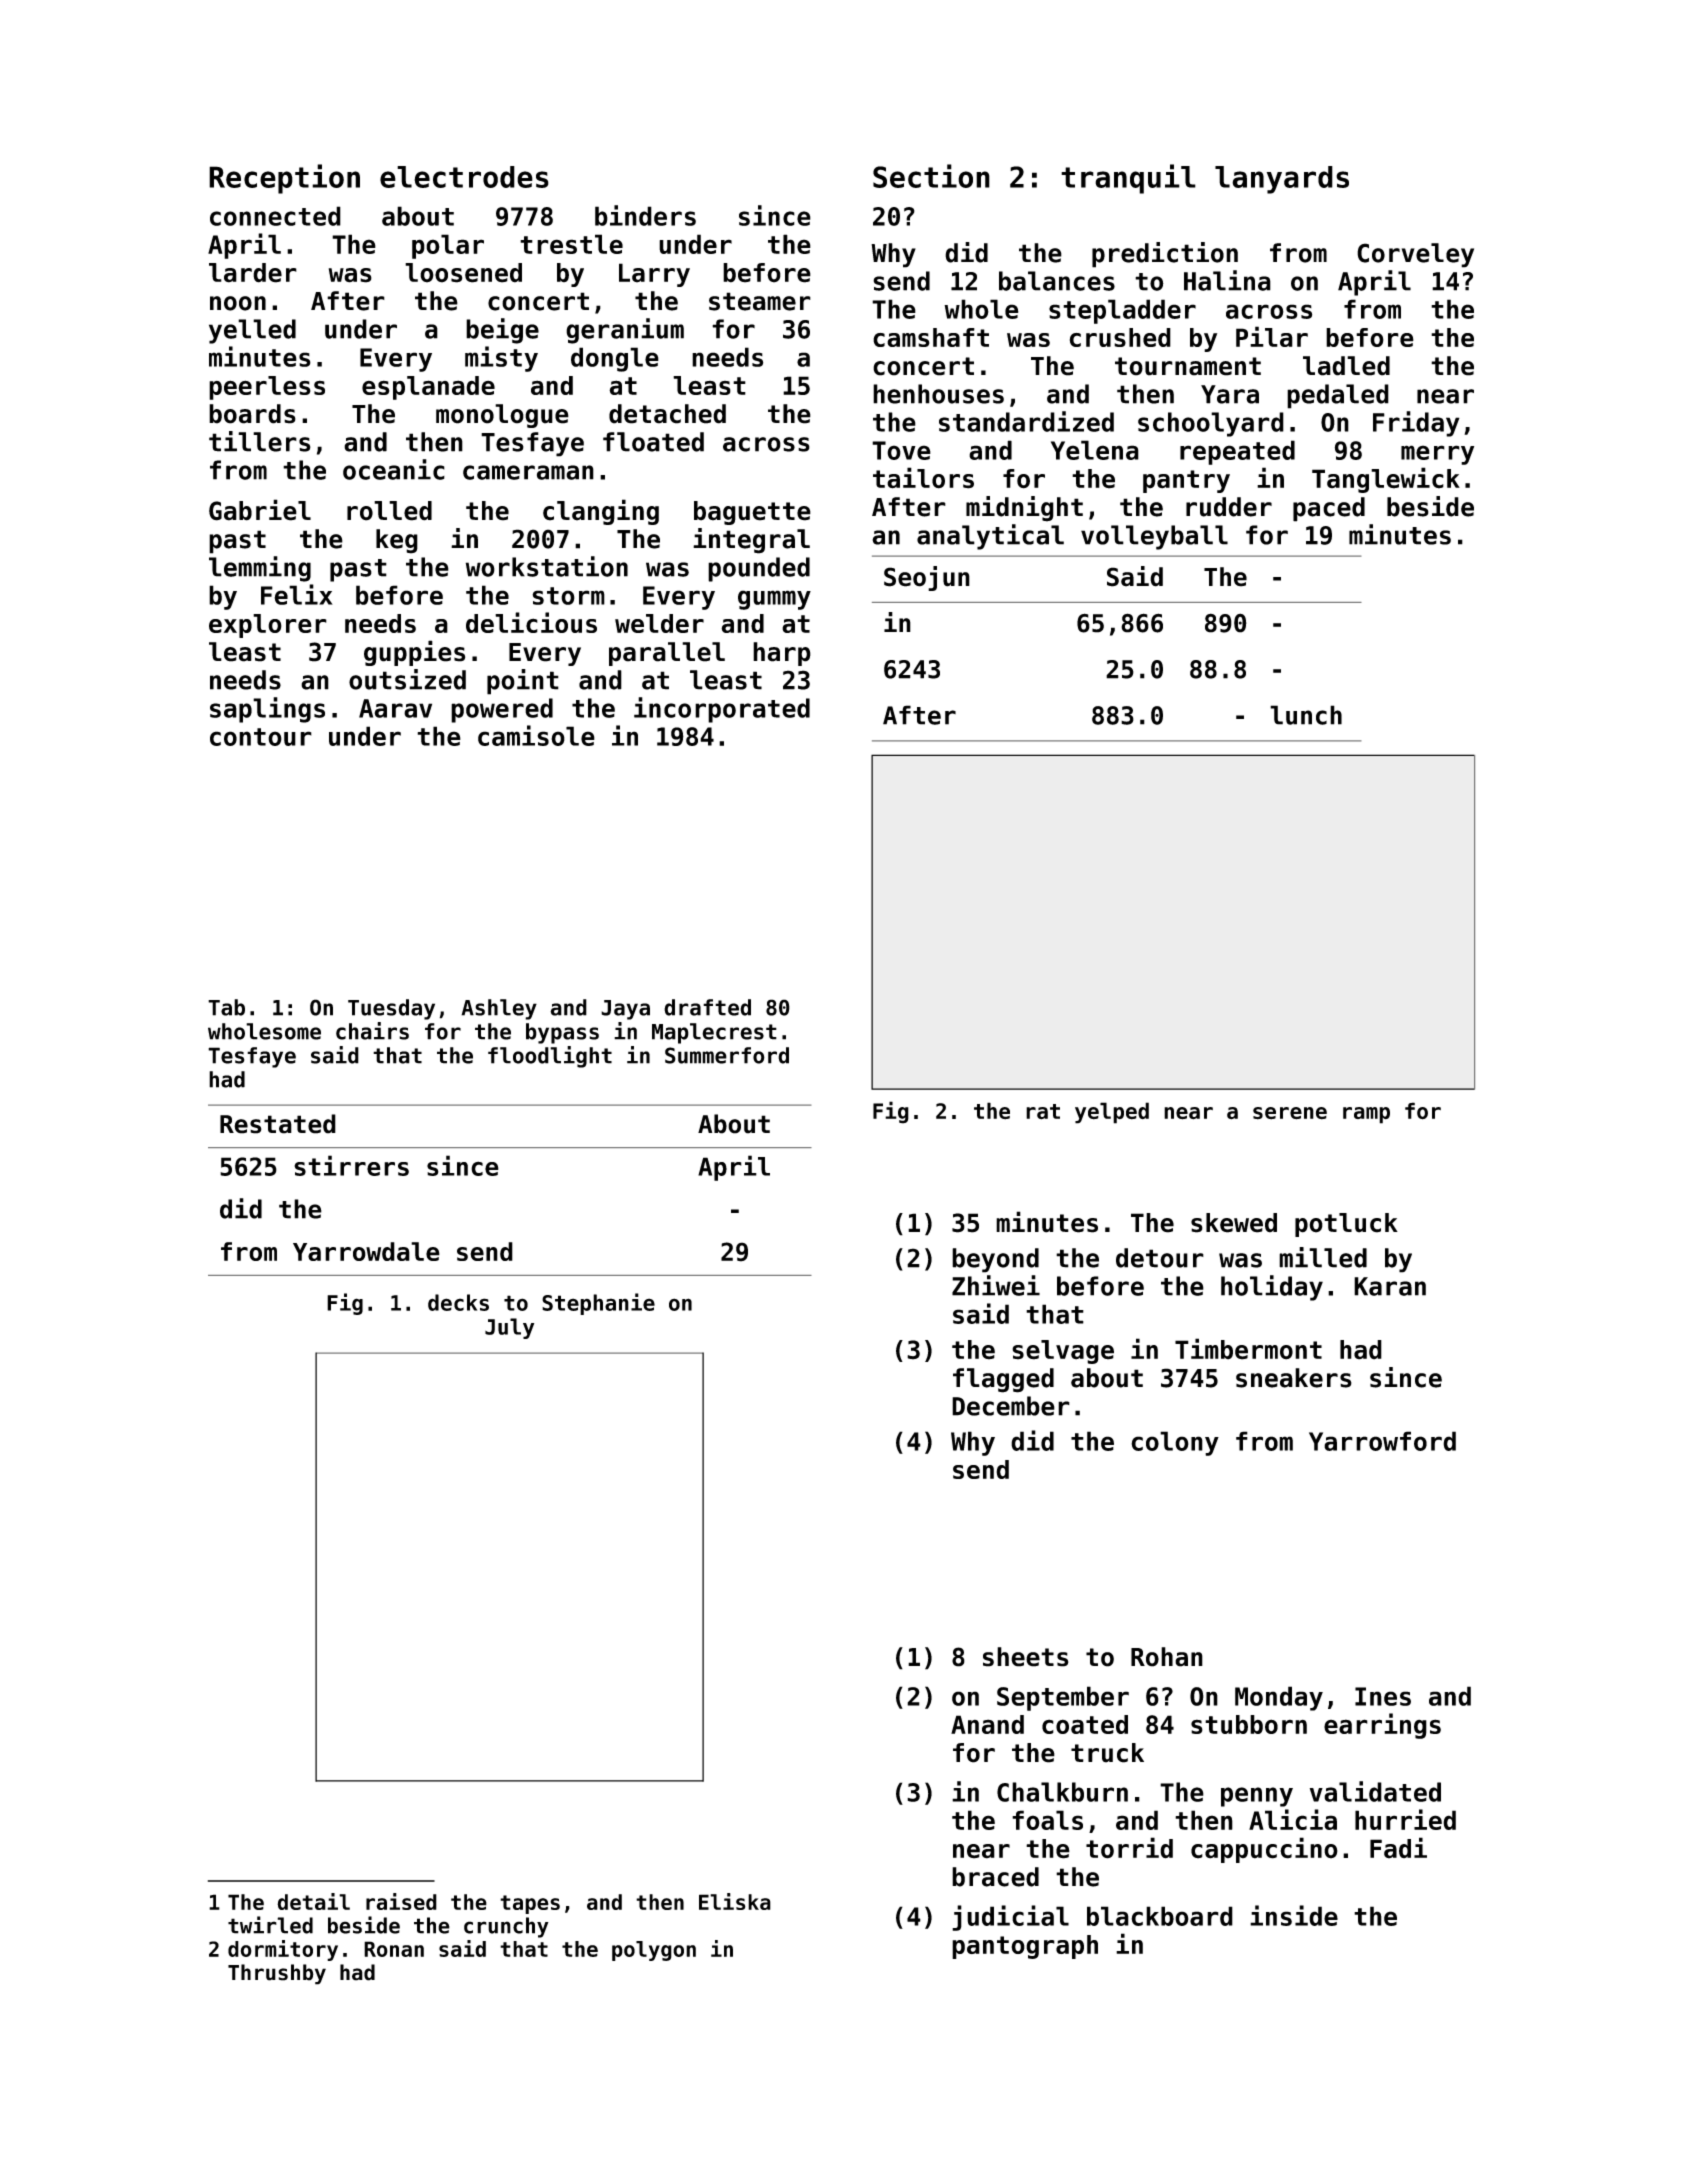 This image has height=2178, width=1683. Describe the element at coordinates (735, 1901) in the image. I see `Eliska` at that location.
